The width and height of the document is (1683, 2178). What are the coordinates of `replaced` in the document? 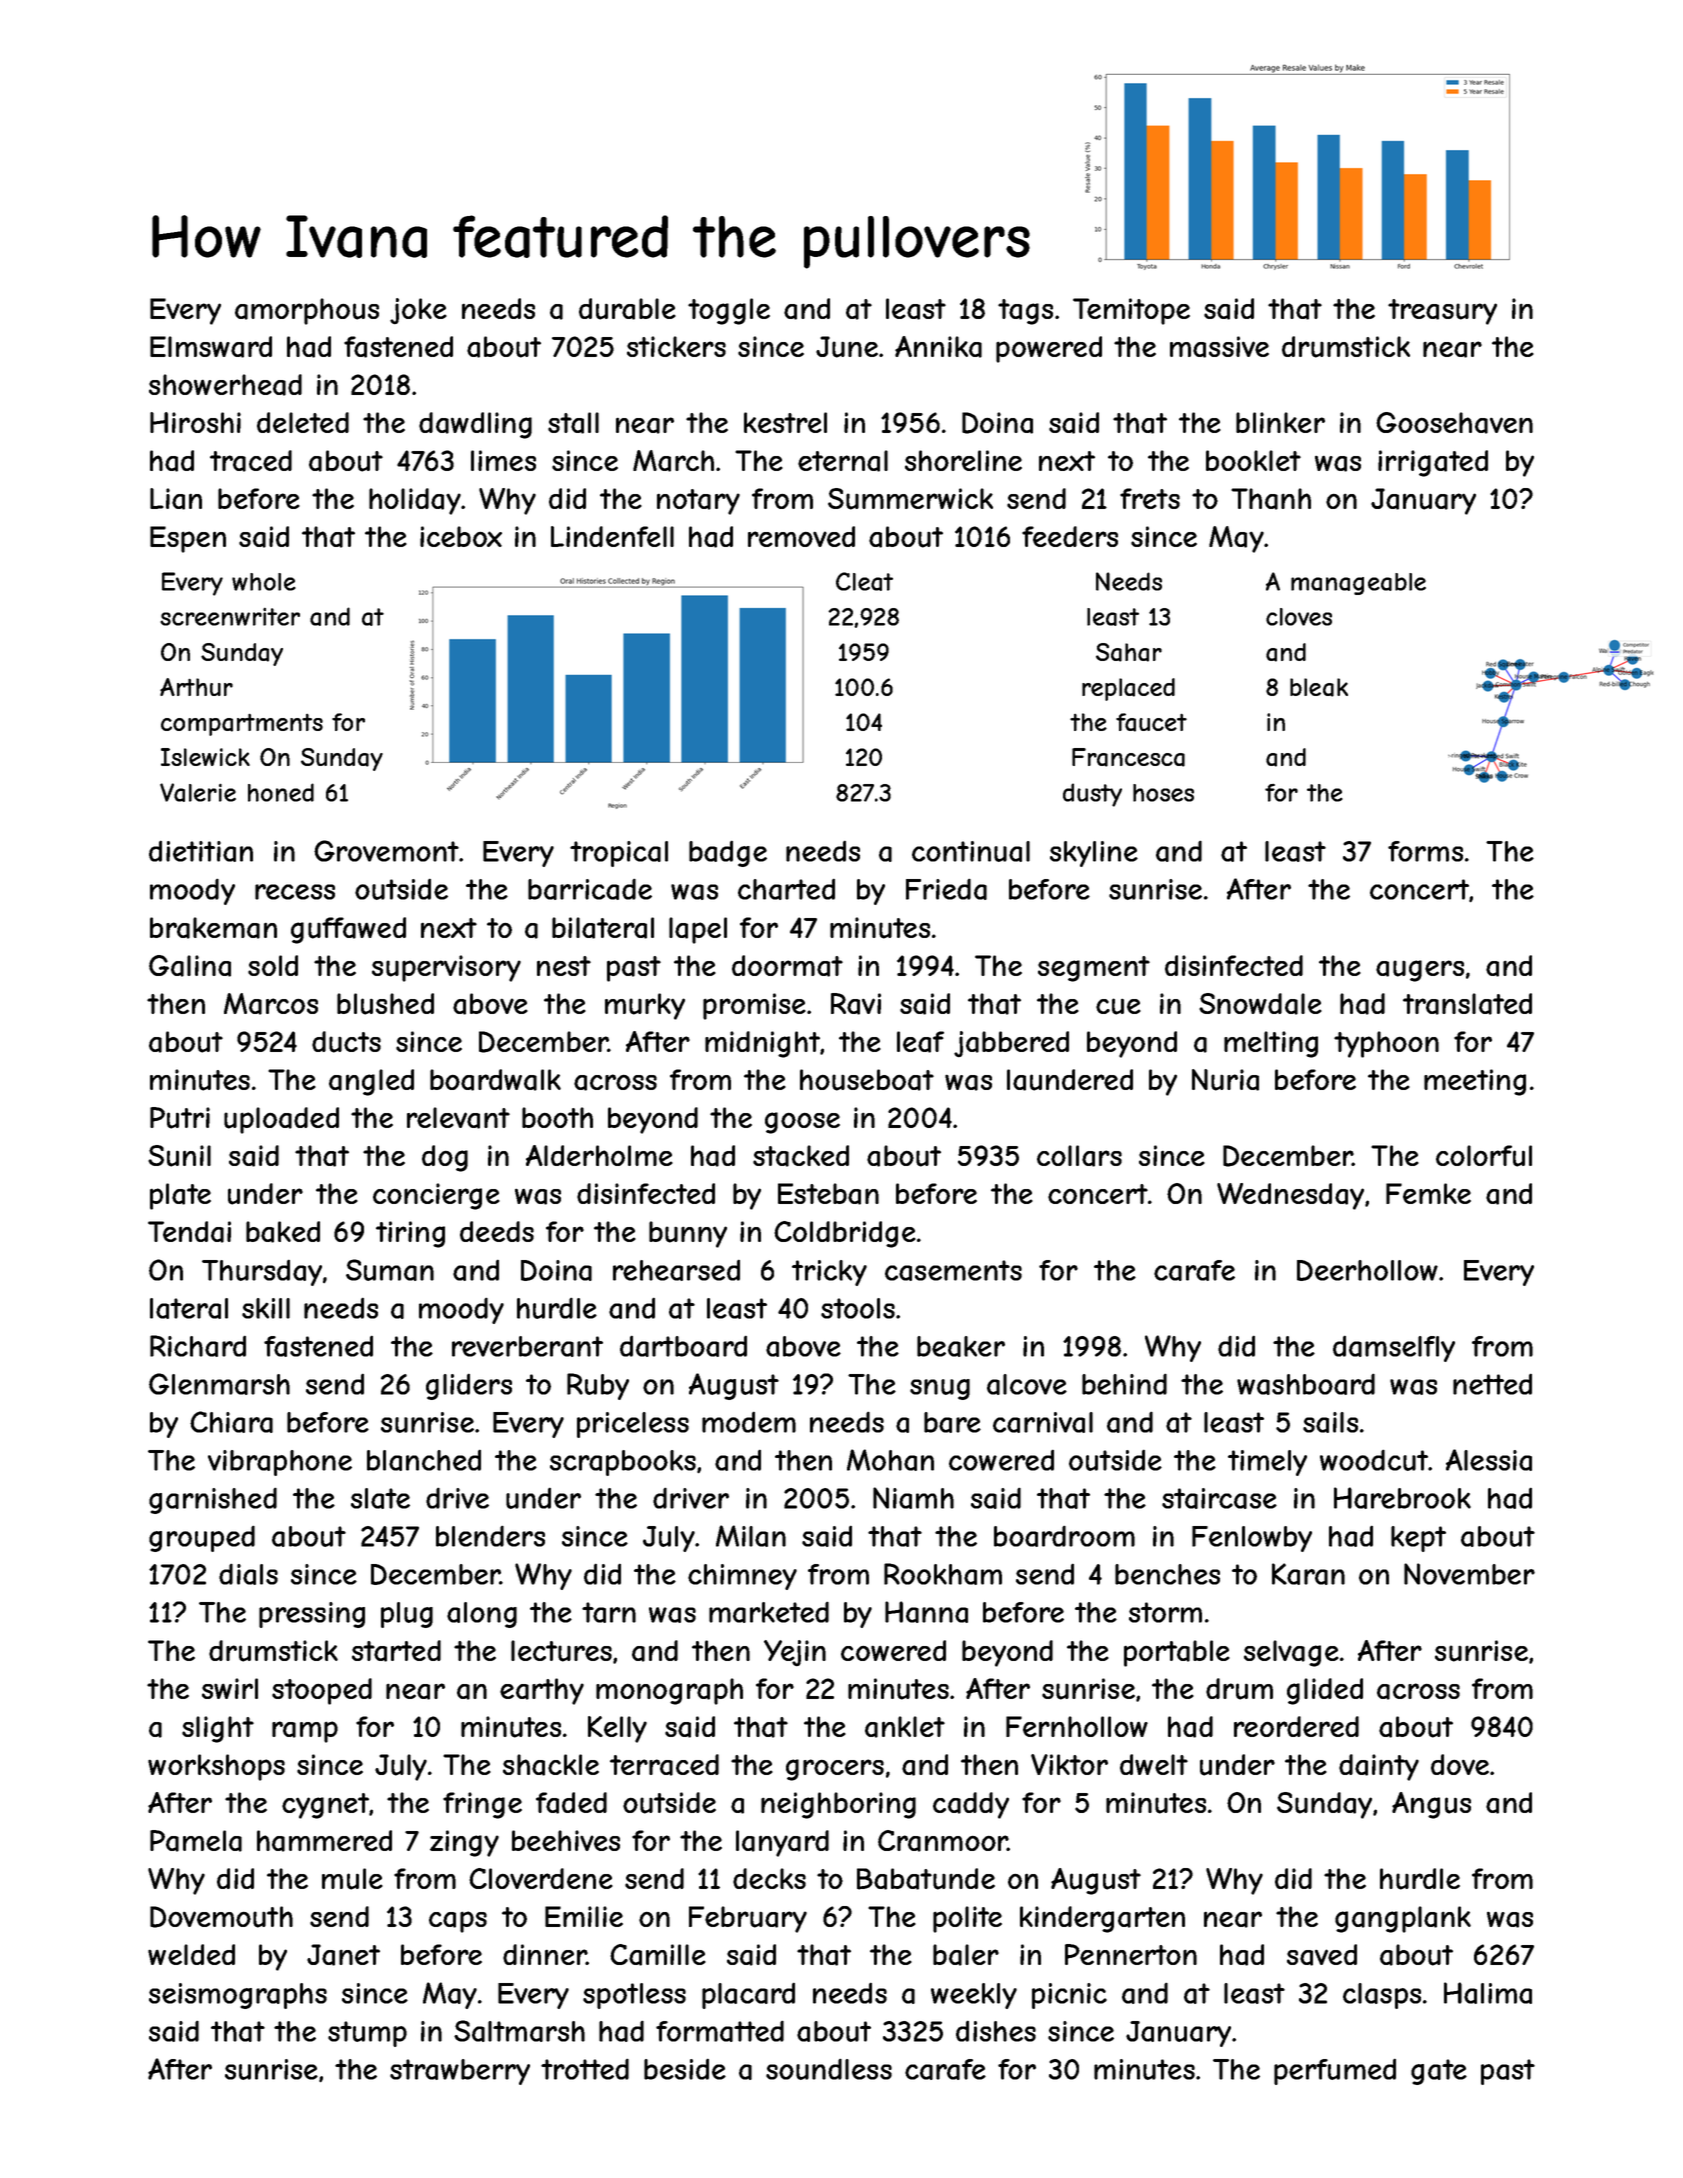 It's located at (1128, 689).
